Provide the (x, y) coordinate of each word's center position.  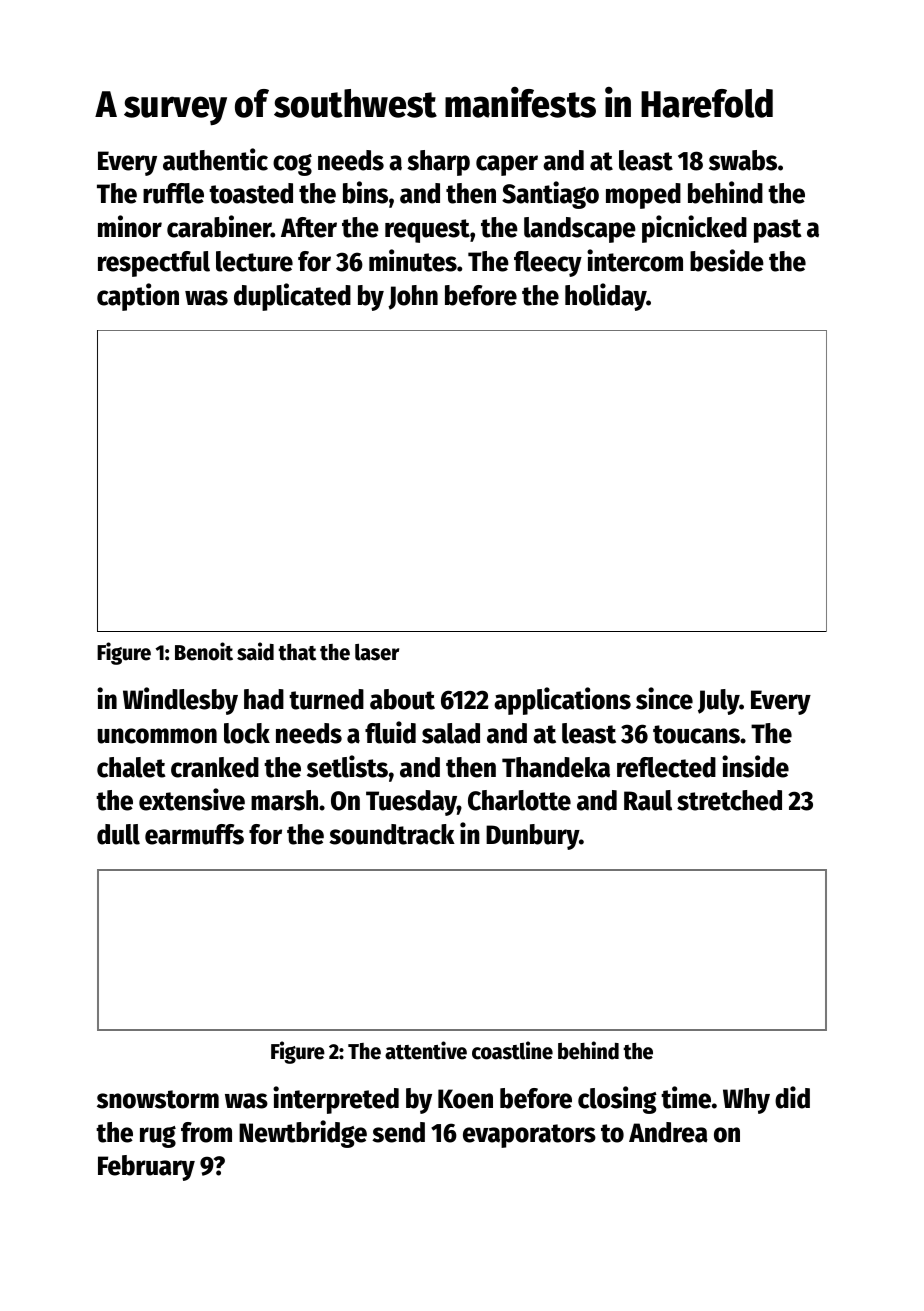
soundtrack (392, 834)
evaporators (529, 1136)
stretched (729, 800)
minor (130, 226)
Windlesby (180, 701)
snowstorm (158, 1099)
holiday (606, 297)
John (413, 297)
